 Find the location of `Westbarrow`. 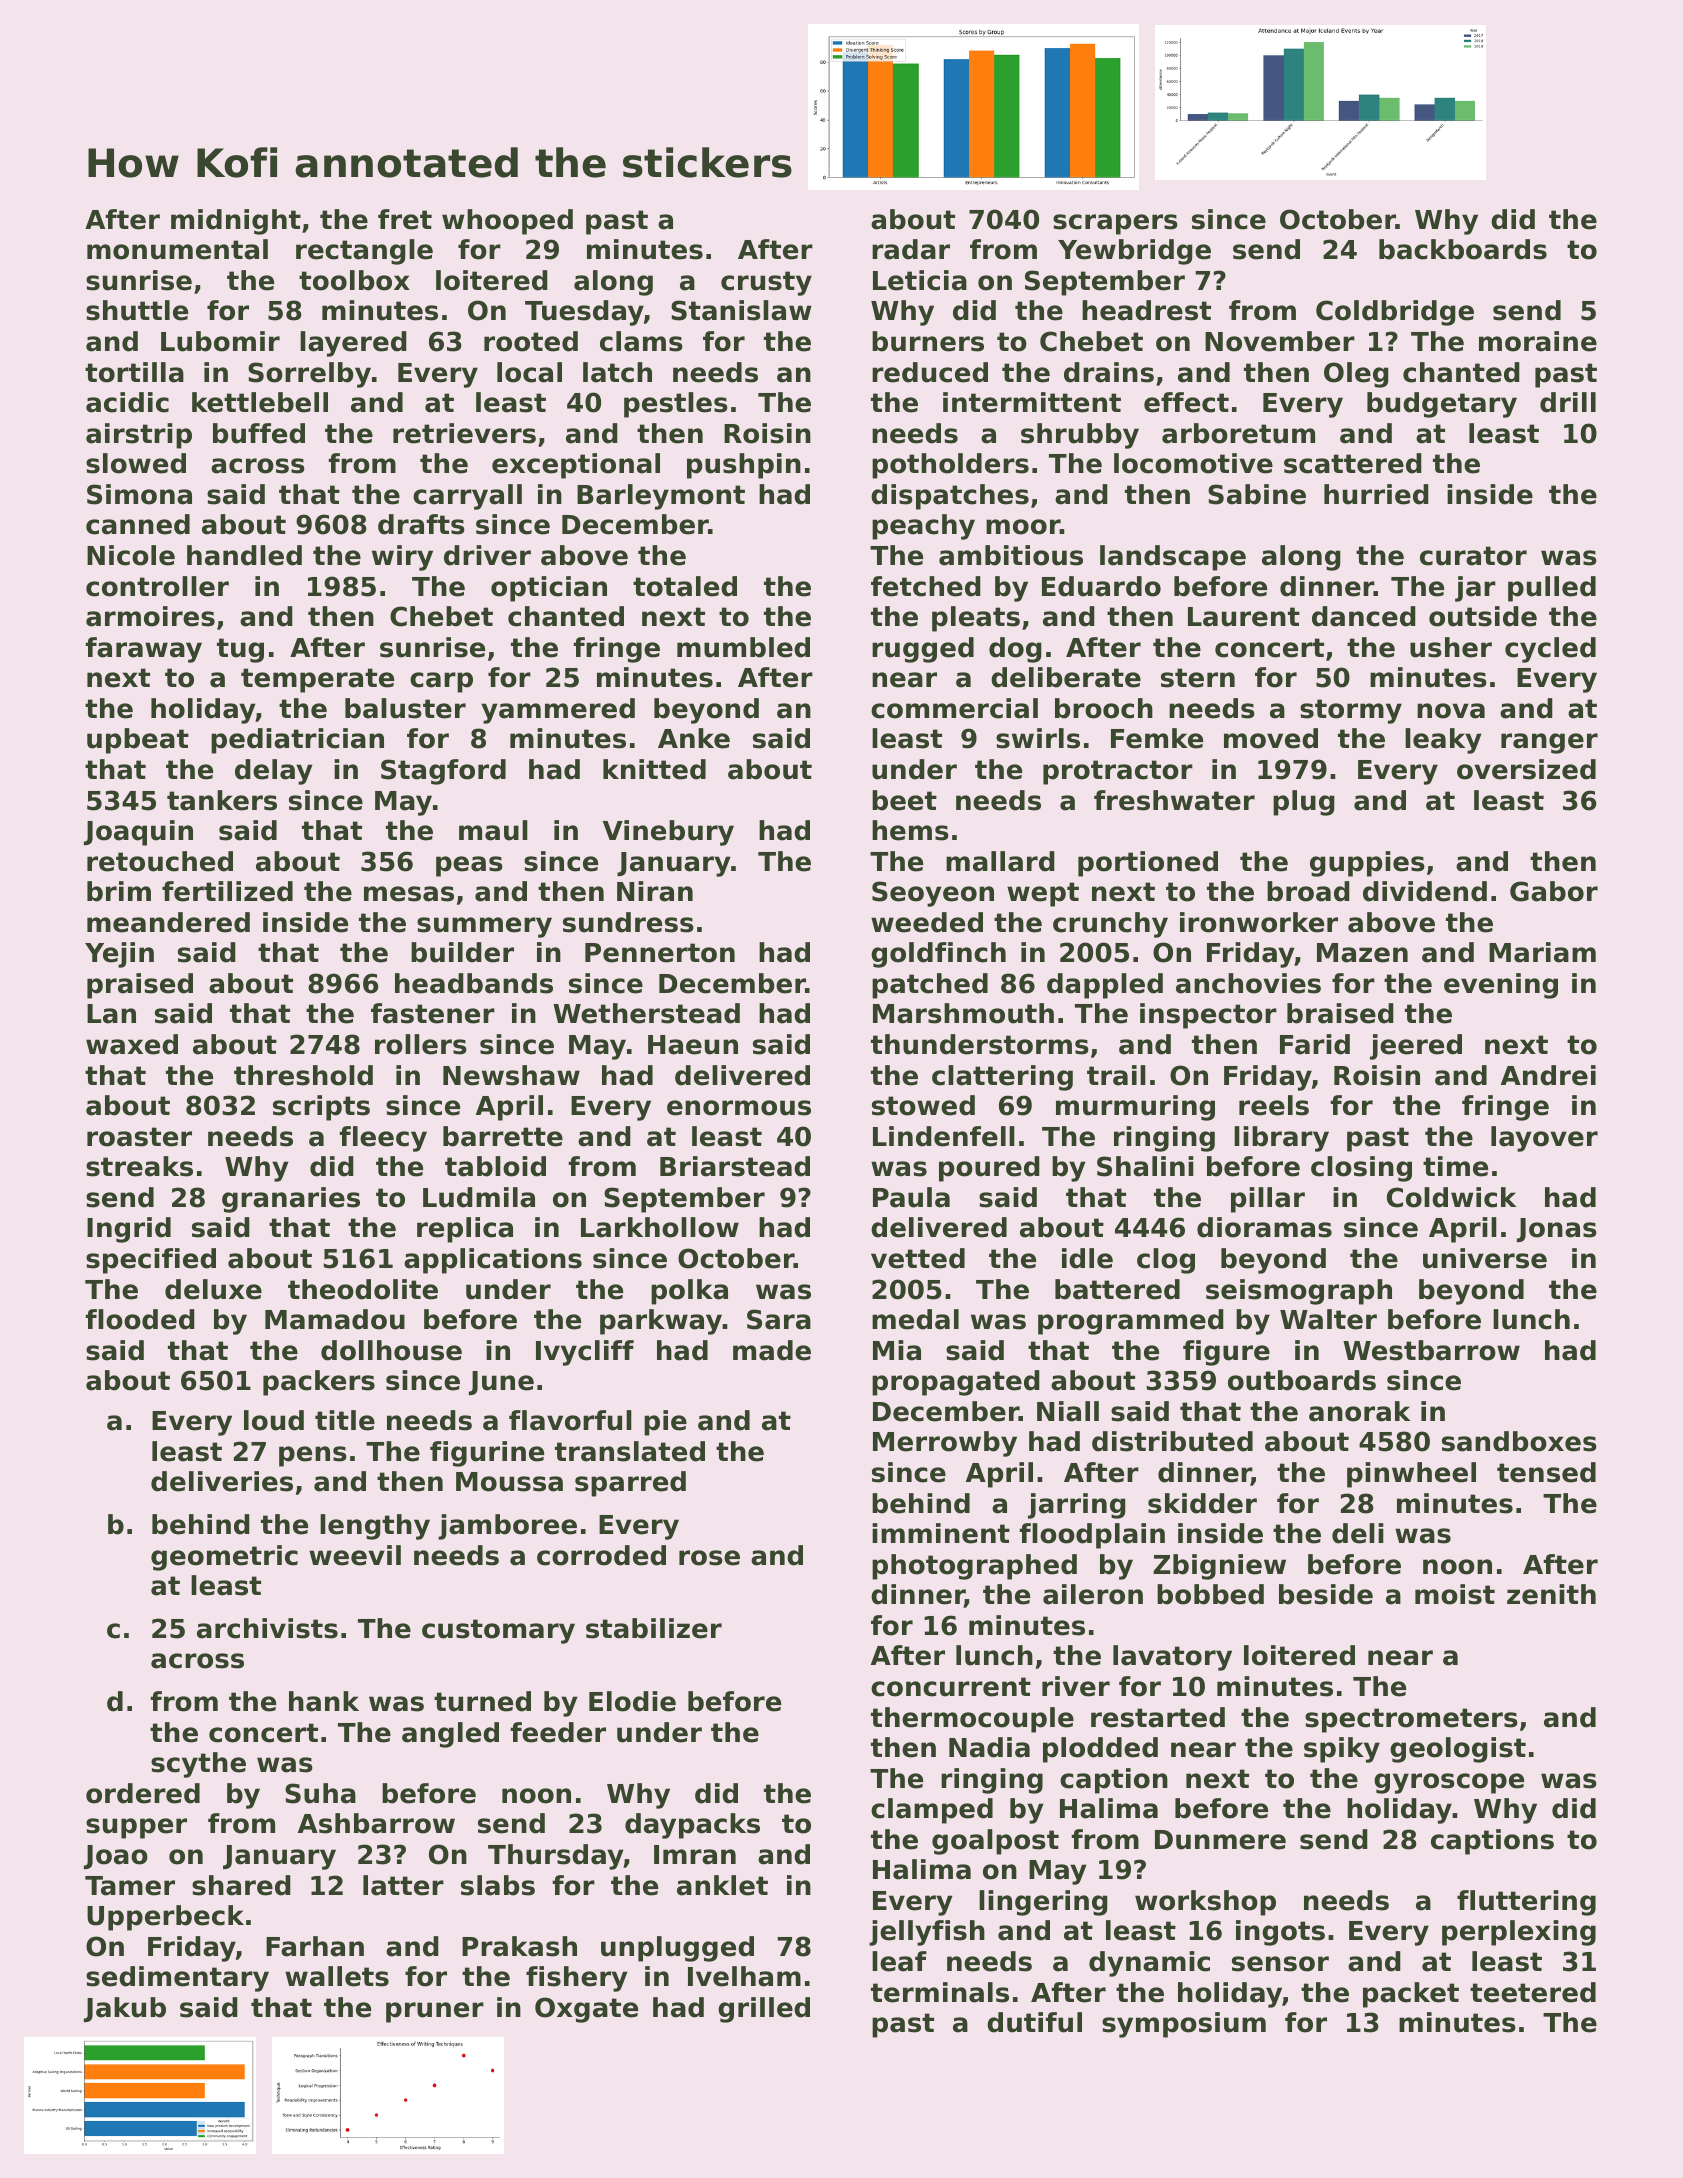

Westbarrow is located at coordinates (1431, 1350).
